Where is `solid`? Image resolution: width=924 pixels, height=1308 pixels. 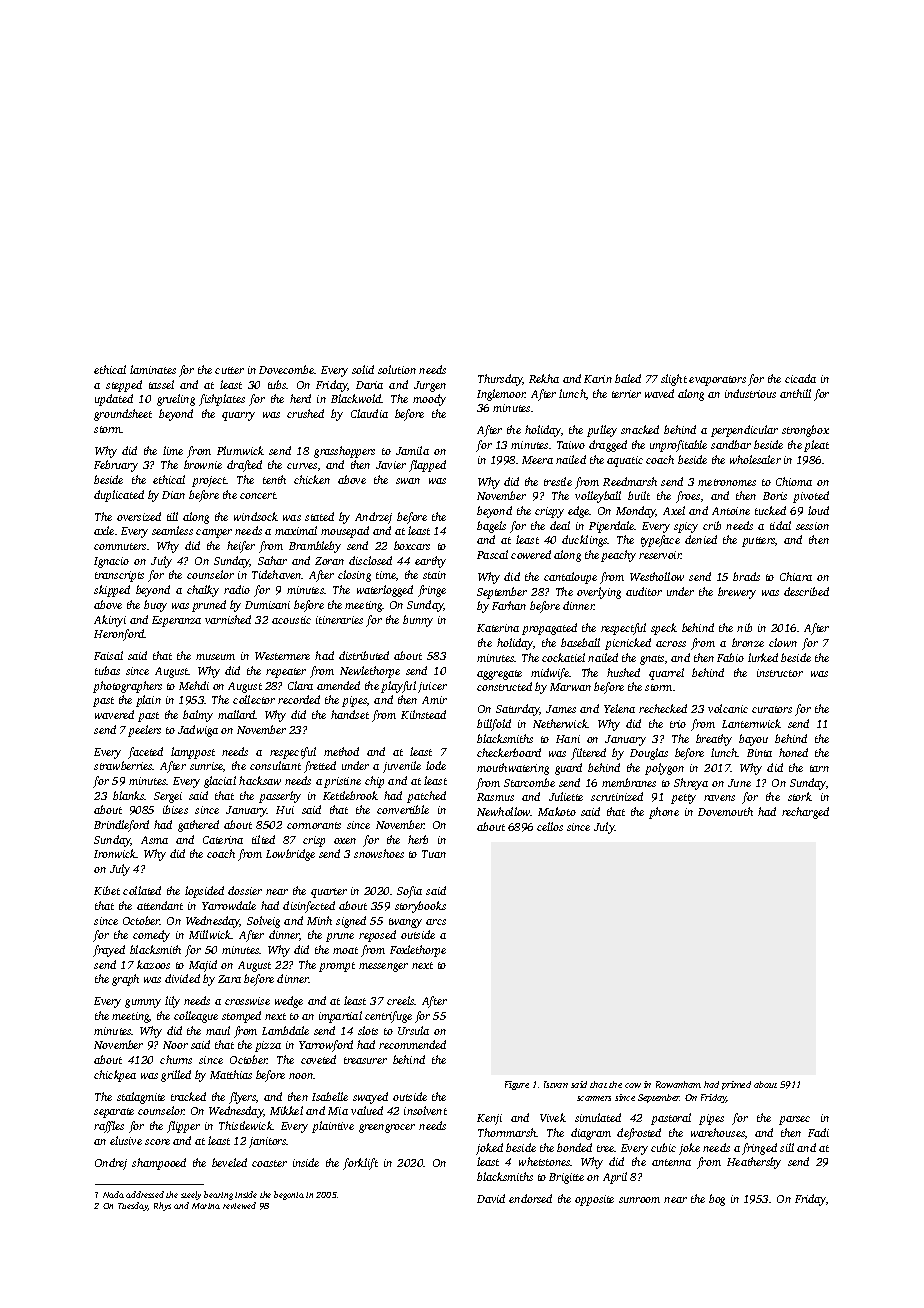 solid is located at coordinates (363, 369).
